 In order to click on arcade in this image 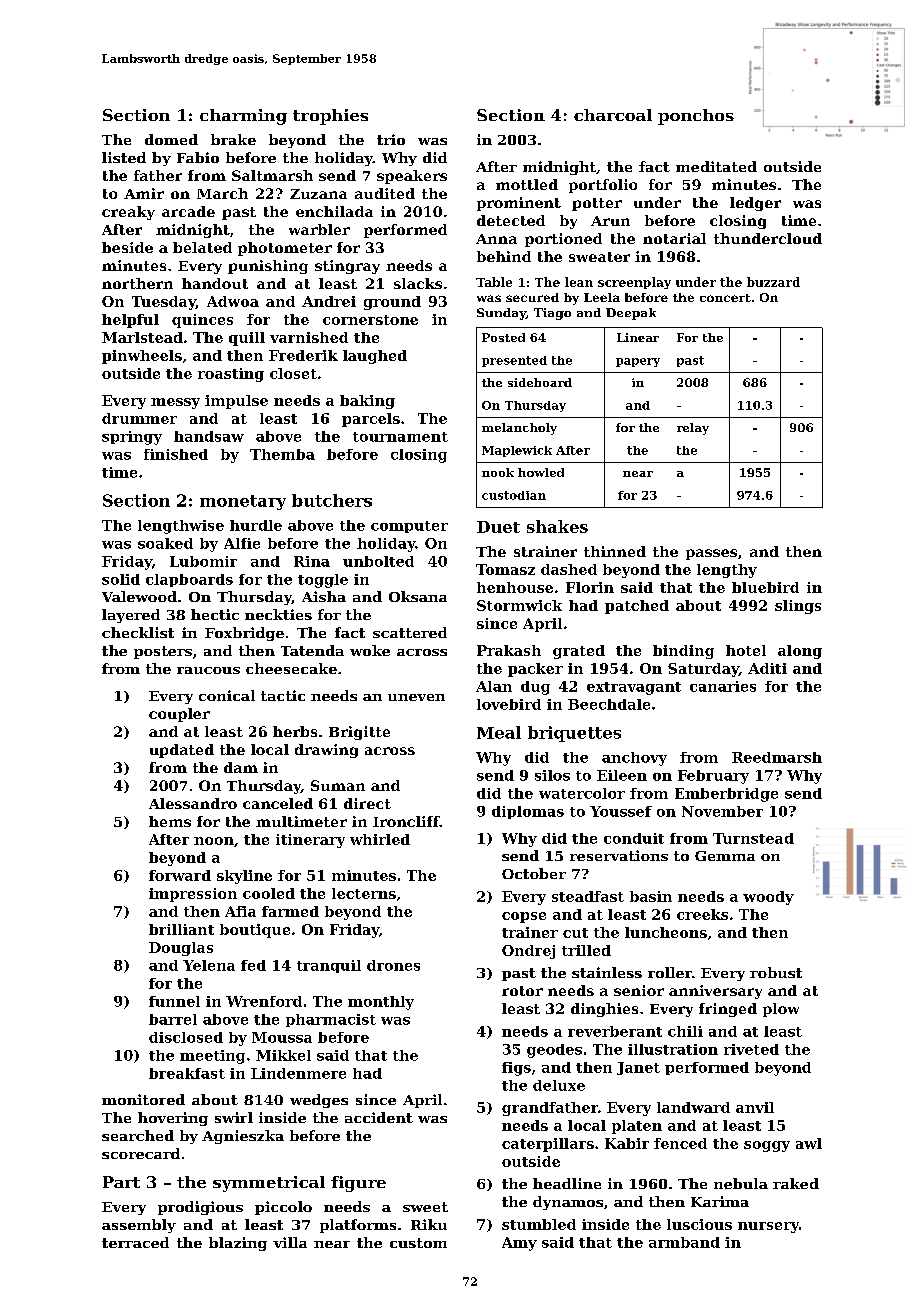, I will do `click(188, 211)`.
